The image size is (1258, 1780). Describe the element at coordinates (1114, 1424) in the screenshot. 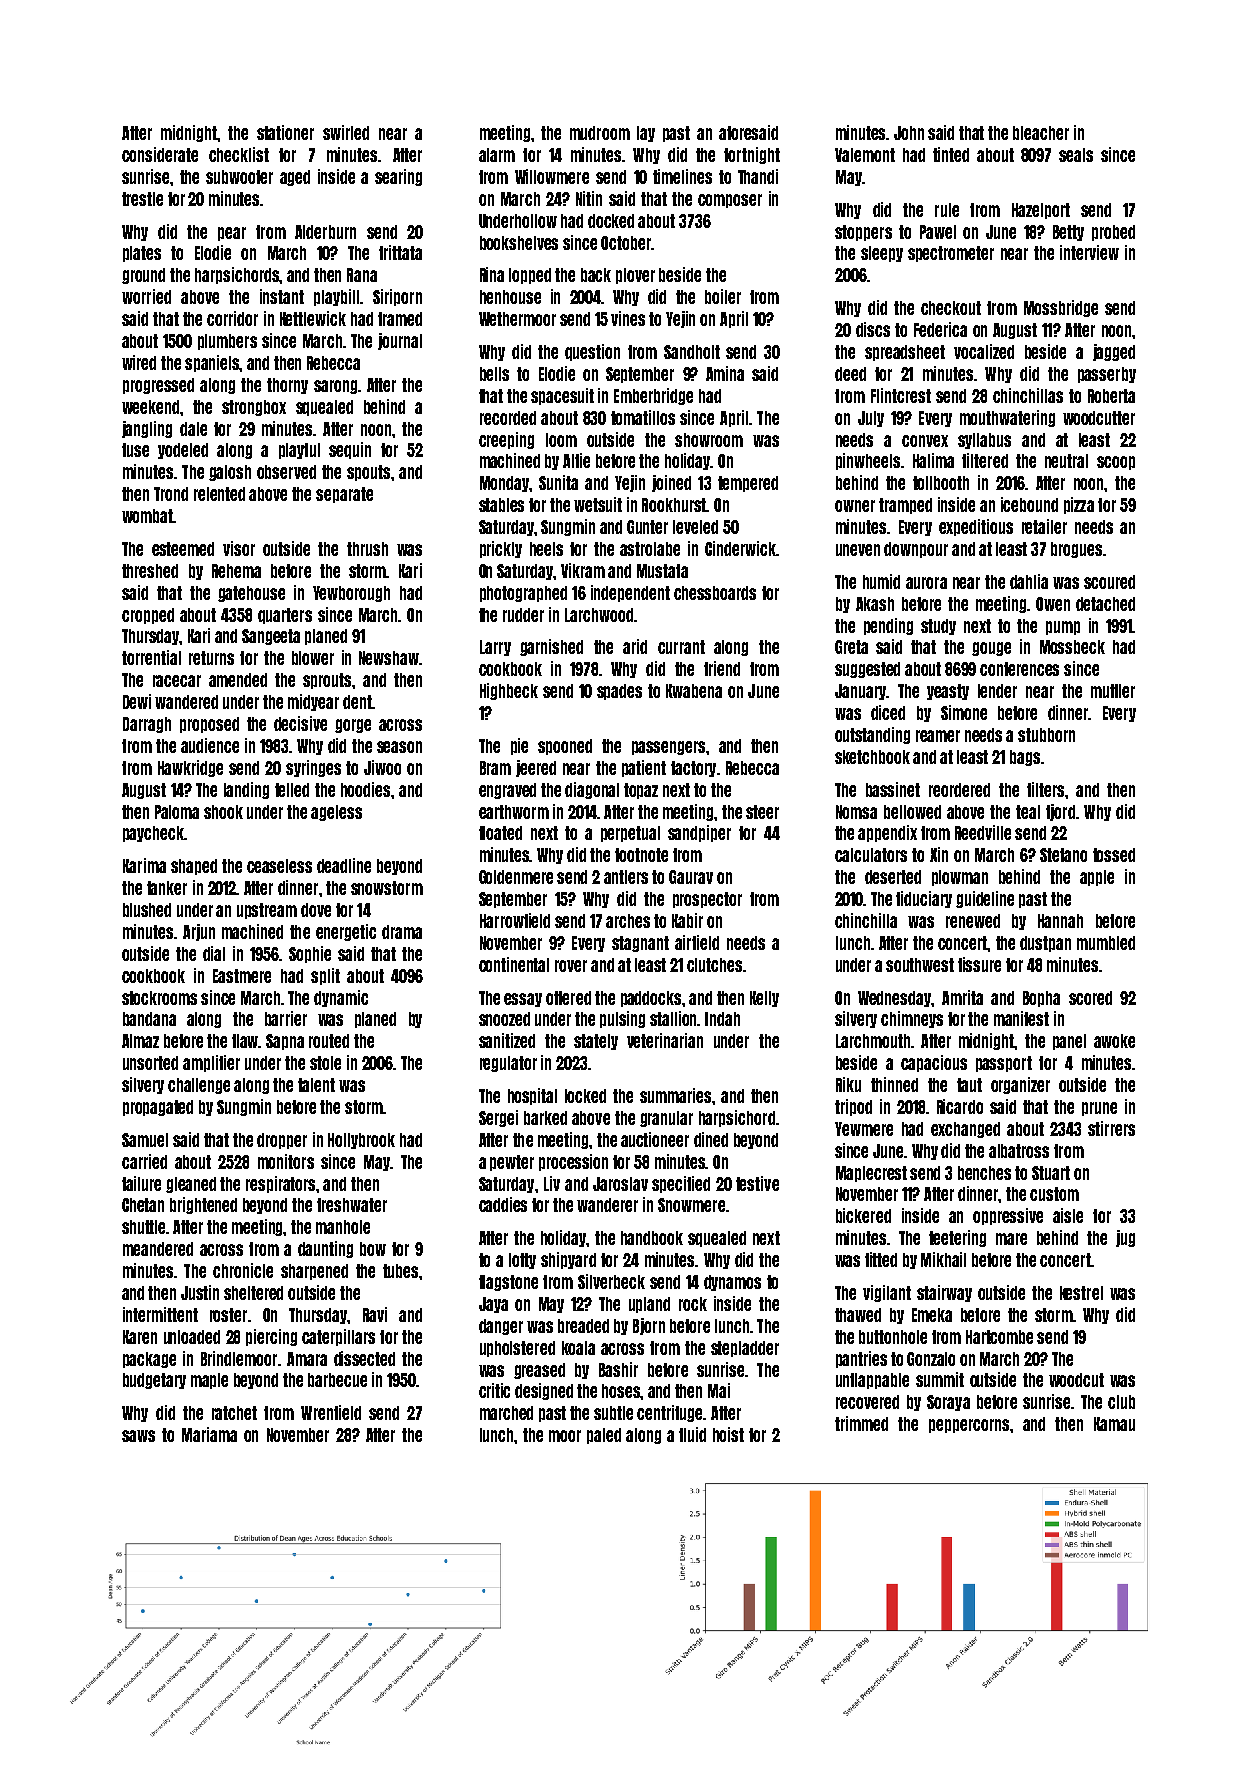

I see `Kamau` at that location.
